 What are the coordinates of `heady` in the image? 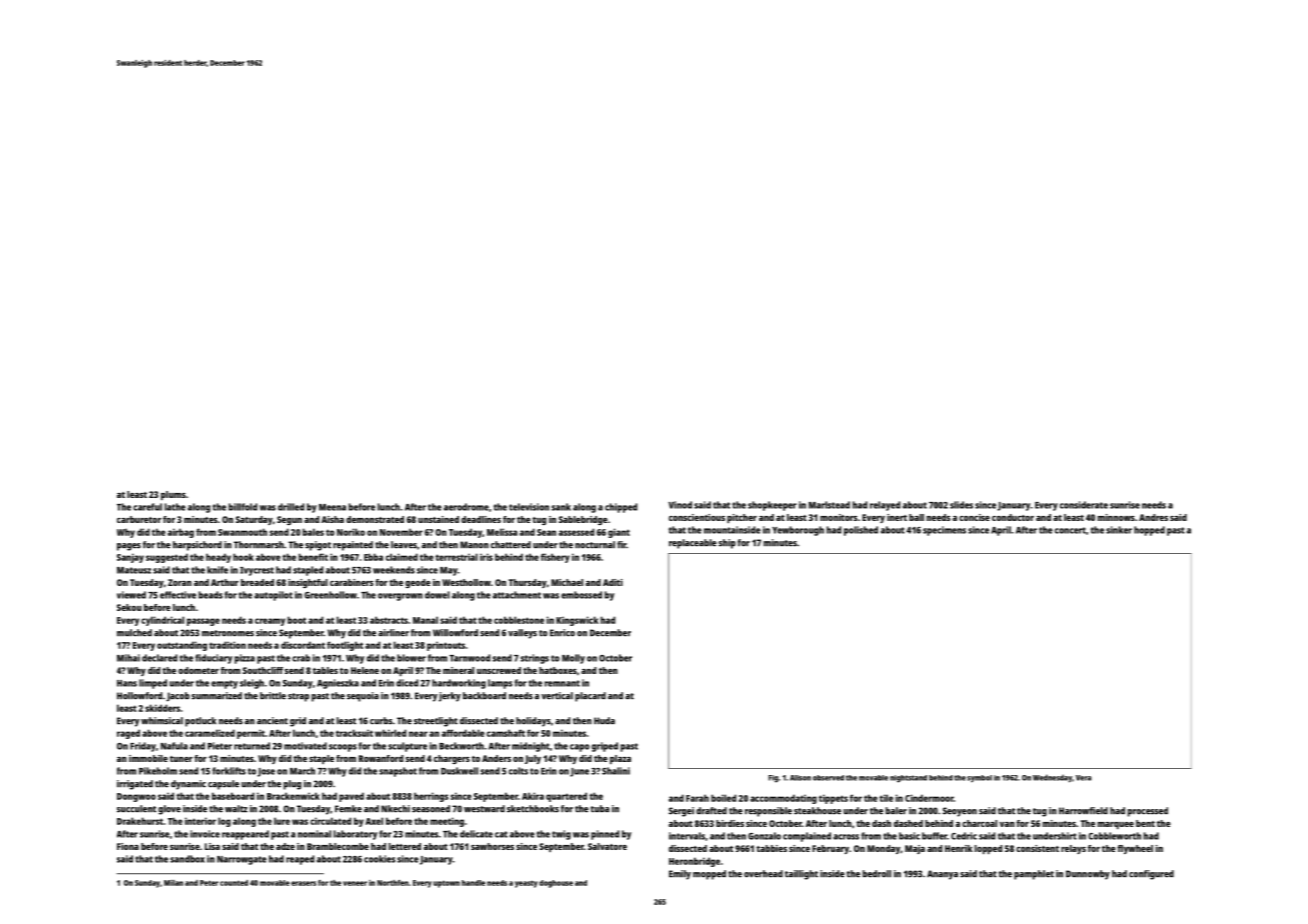 It's located at (218, 558).
